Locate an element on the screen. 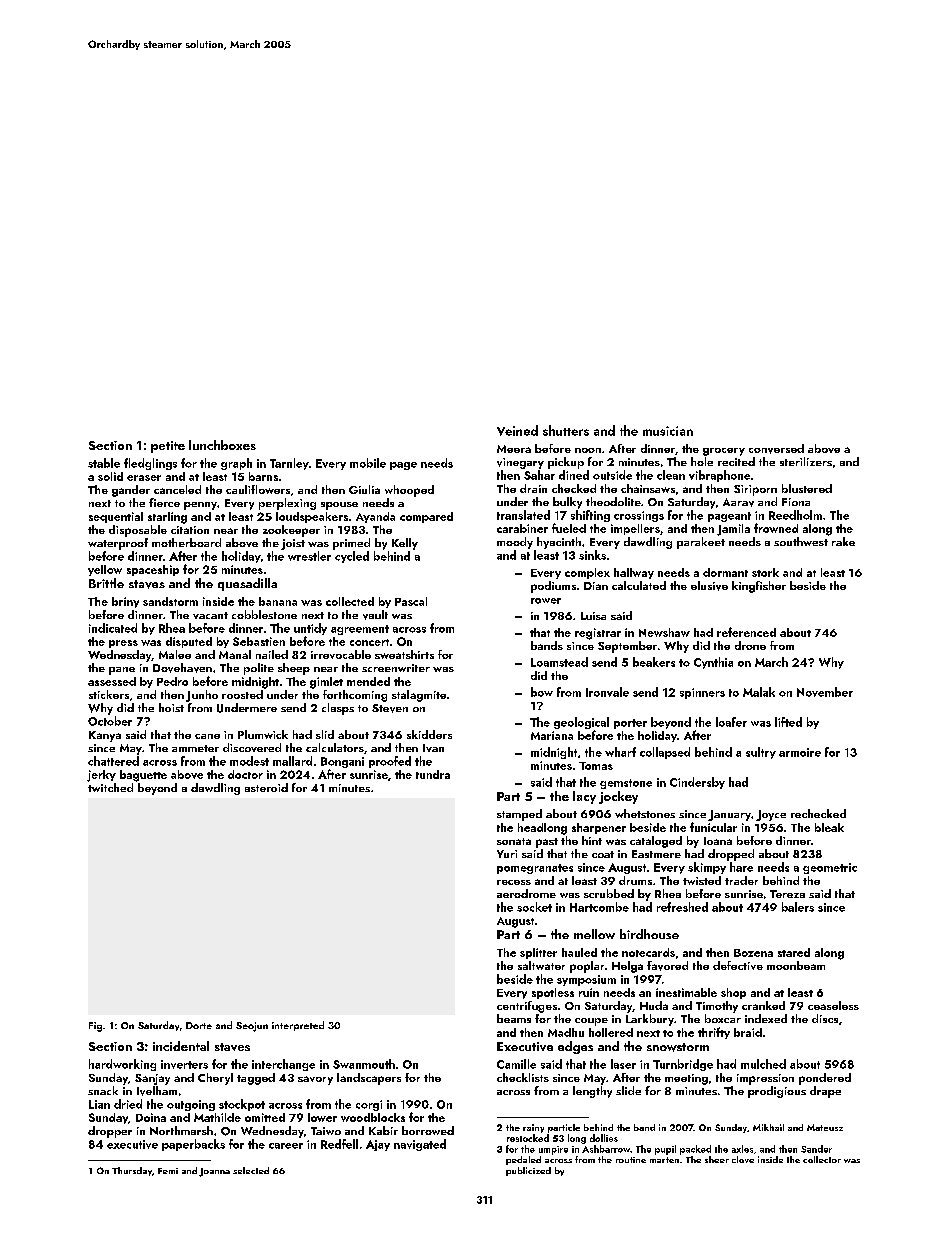 Image resolution: width=952 pixels, height=1233 pixels. indicated is located at coordinates (113, 628).
